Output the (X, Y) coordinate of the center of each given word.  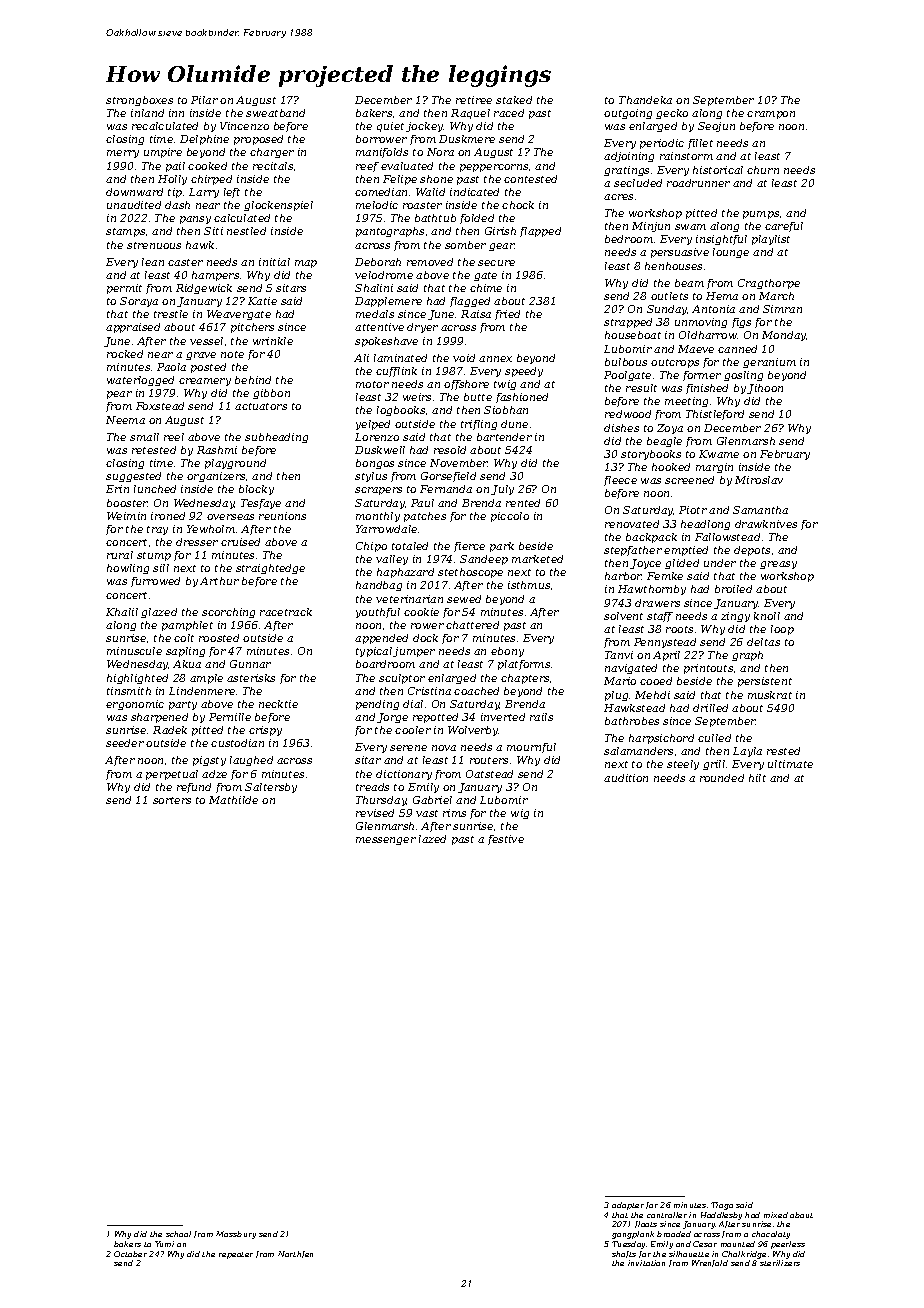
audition (626, 778)
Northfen (295, 1254)
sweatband (275, 113)
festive (506, 840)
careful (784, 227)
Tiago (722, 1206)
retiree (474, 100)
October (130, 1254)
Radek (170, 730)
